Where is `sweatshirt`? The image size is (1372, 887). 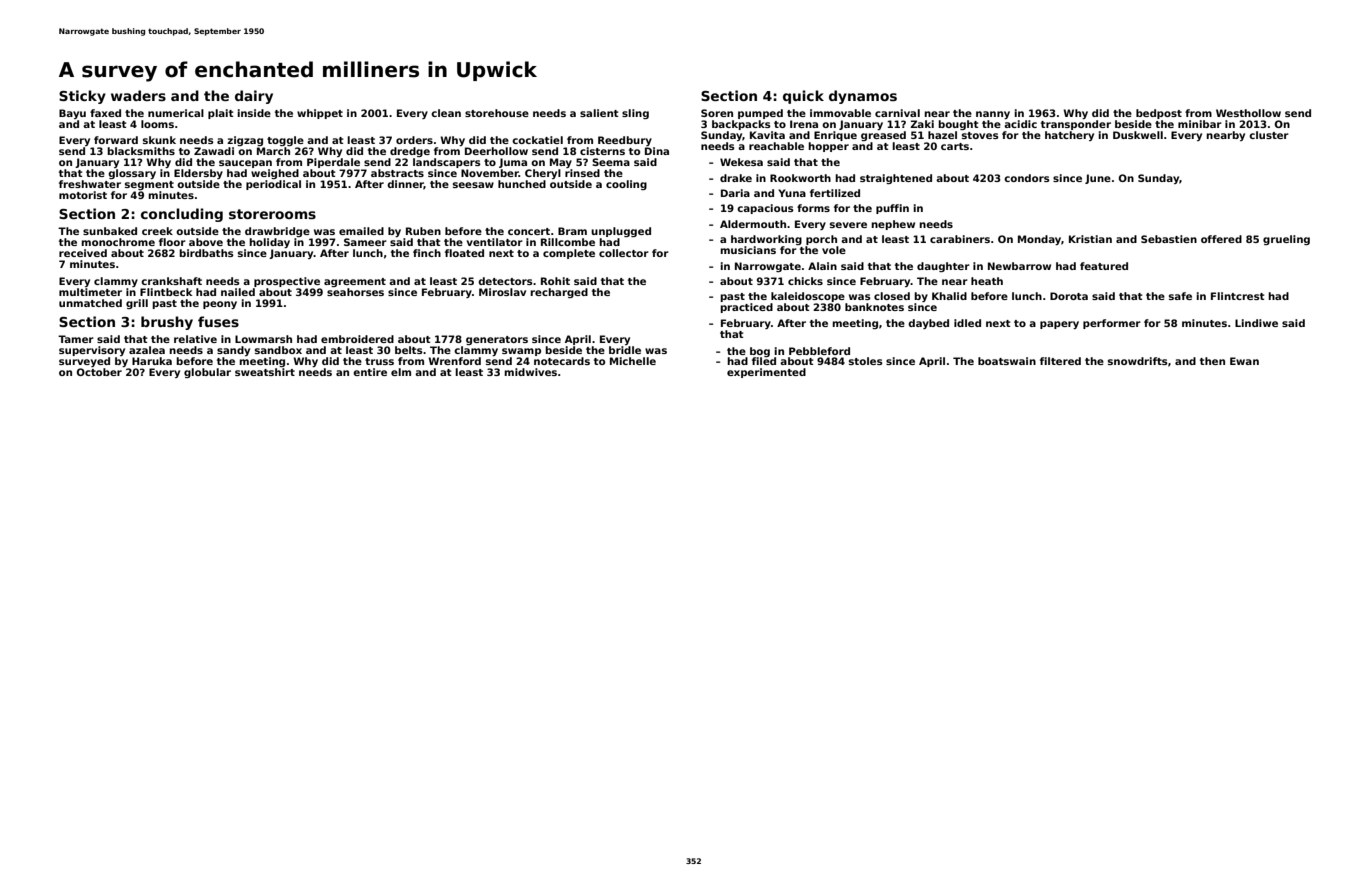 sweatshirt is located at coordinates (265, 372).
